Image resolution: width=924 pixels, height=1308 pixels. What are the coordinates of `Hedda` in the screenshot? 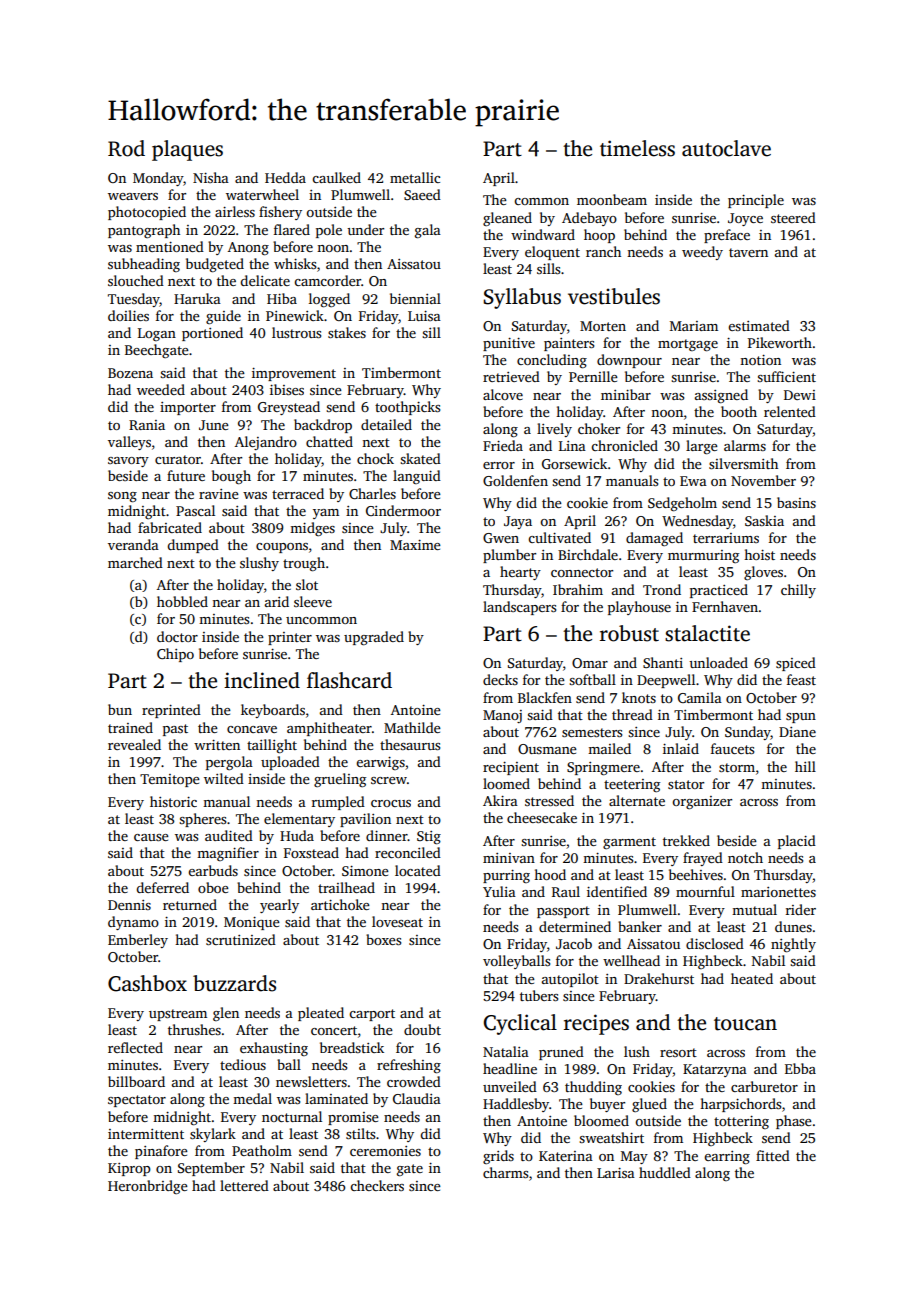 It's located at (285, 177).
